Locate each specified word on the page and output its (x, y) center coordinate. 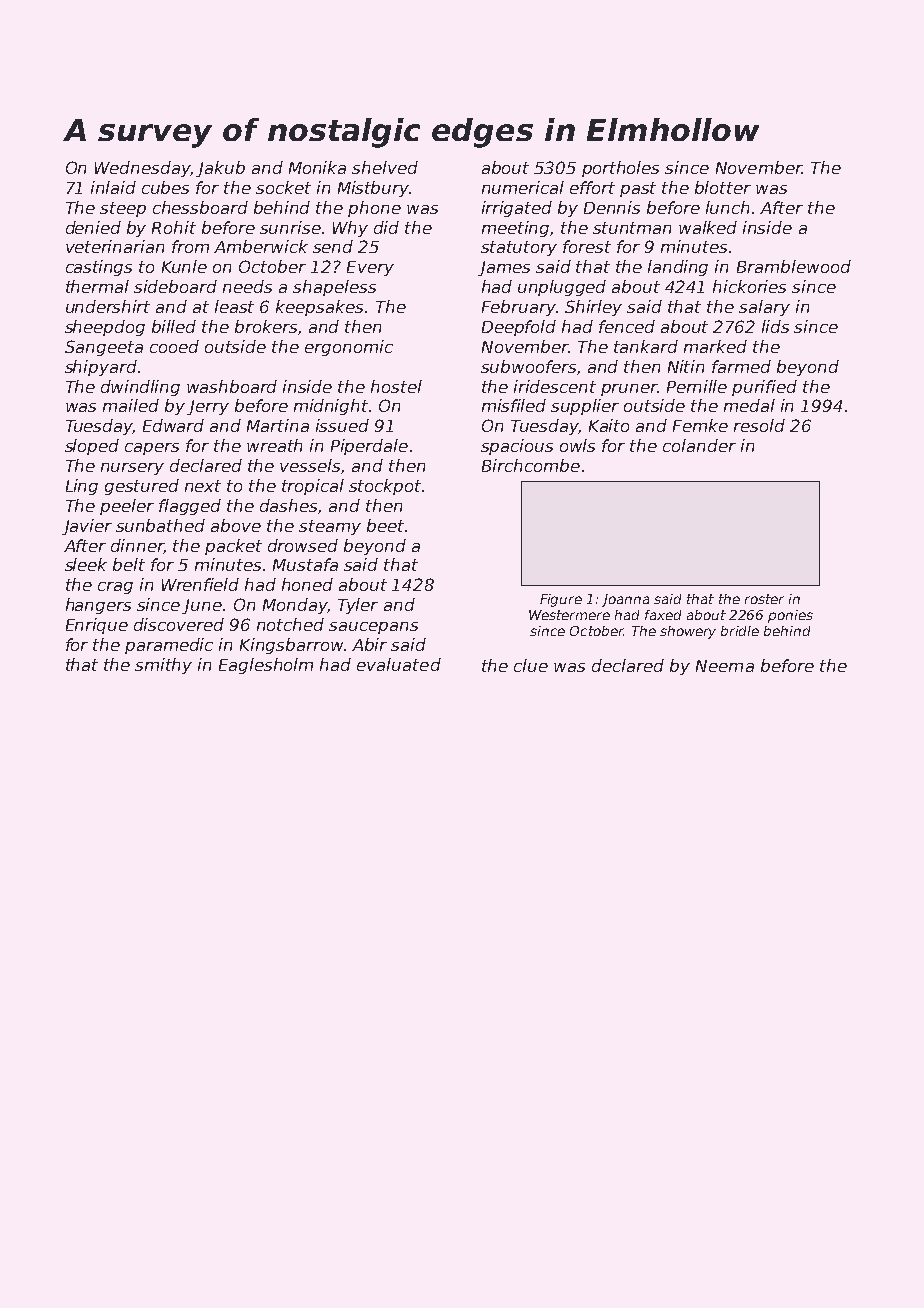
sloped (92, 447)
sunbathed (160, 525)
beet (385, 525)
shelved (385, 167)
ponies (790, 616)
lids (775, 326)
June (202, 606)
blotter (723, 187)
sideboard (175, 286)
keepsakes (319, 308)
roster (764, 599)
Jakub (220, 169)
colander (699, 445)
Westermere (569, 615)
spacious (517, 447)
